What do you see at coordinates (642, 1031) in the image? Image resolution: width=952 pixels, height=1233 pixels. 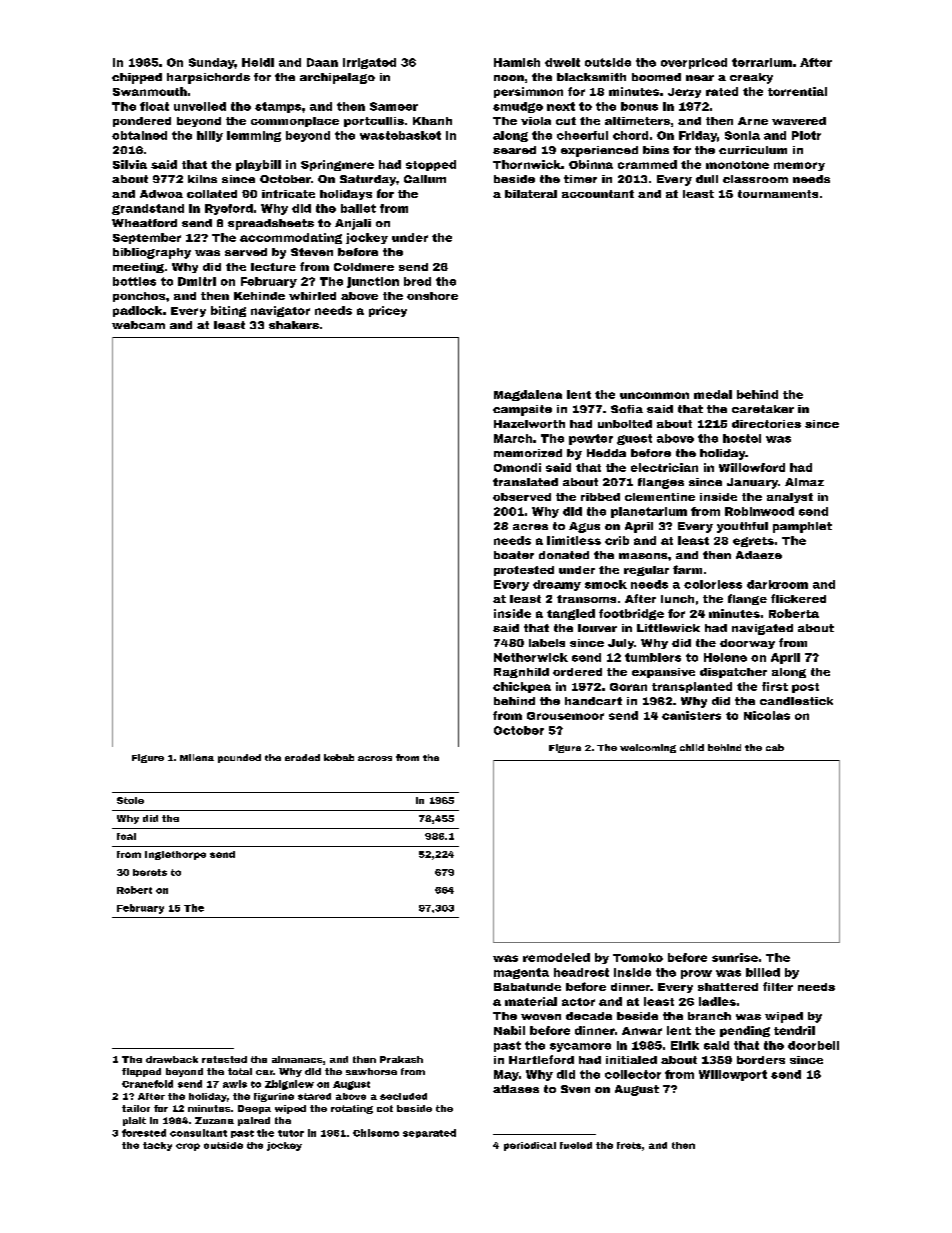 I see `Anwar` at bounding box center [642, 1031].
